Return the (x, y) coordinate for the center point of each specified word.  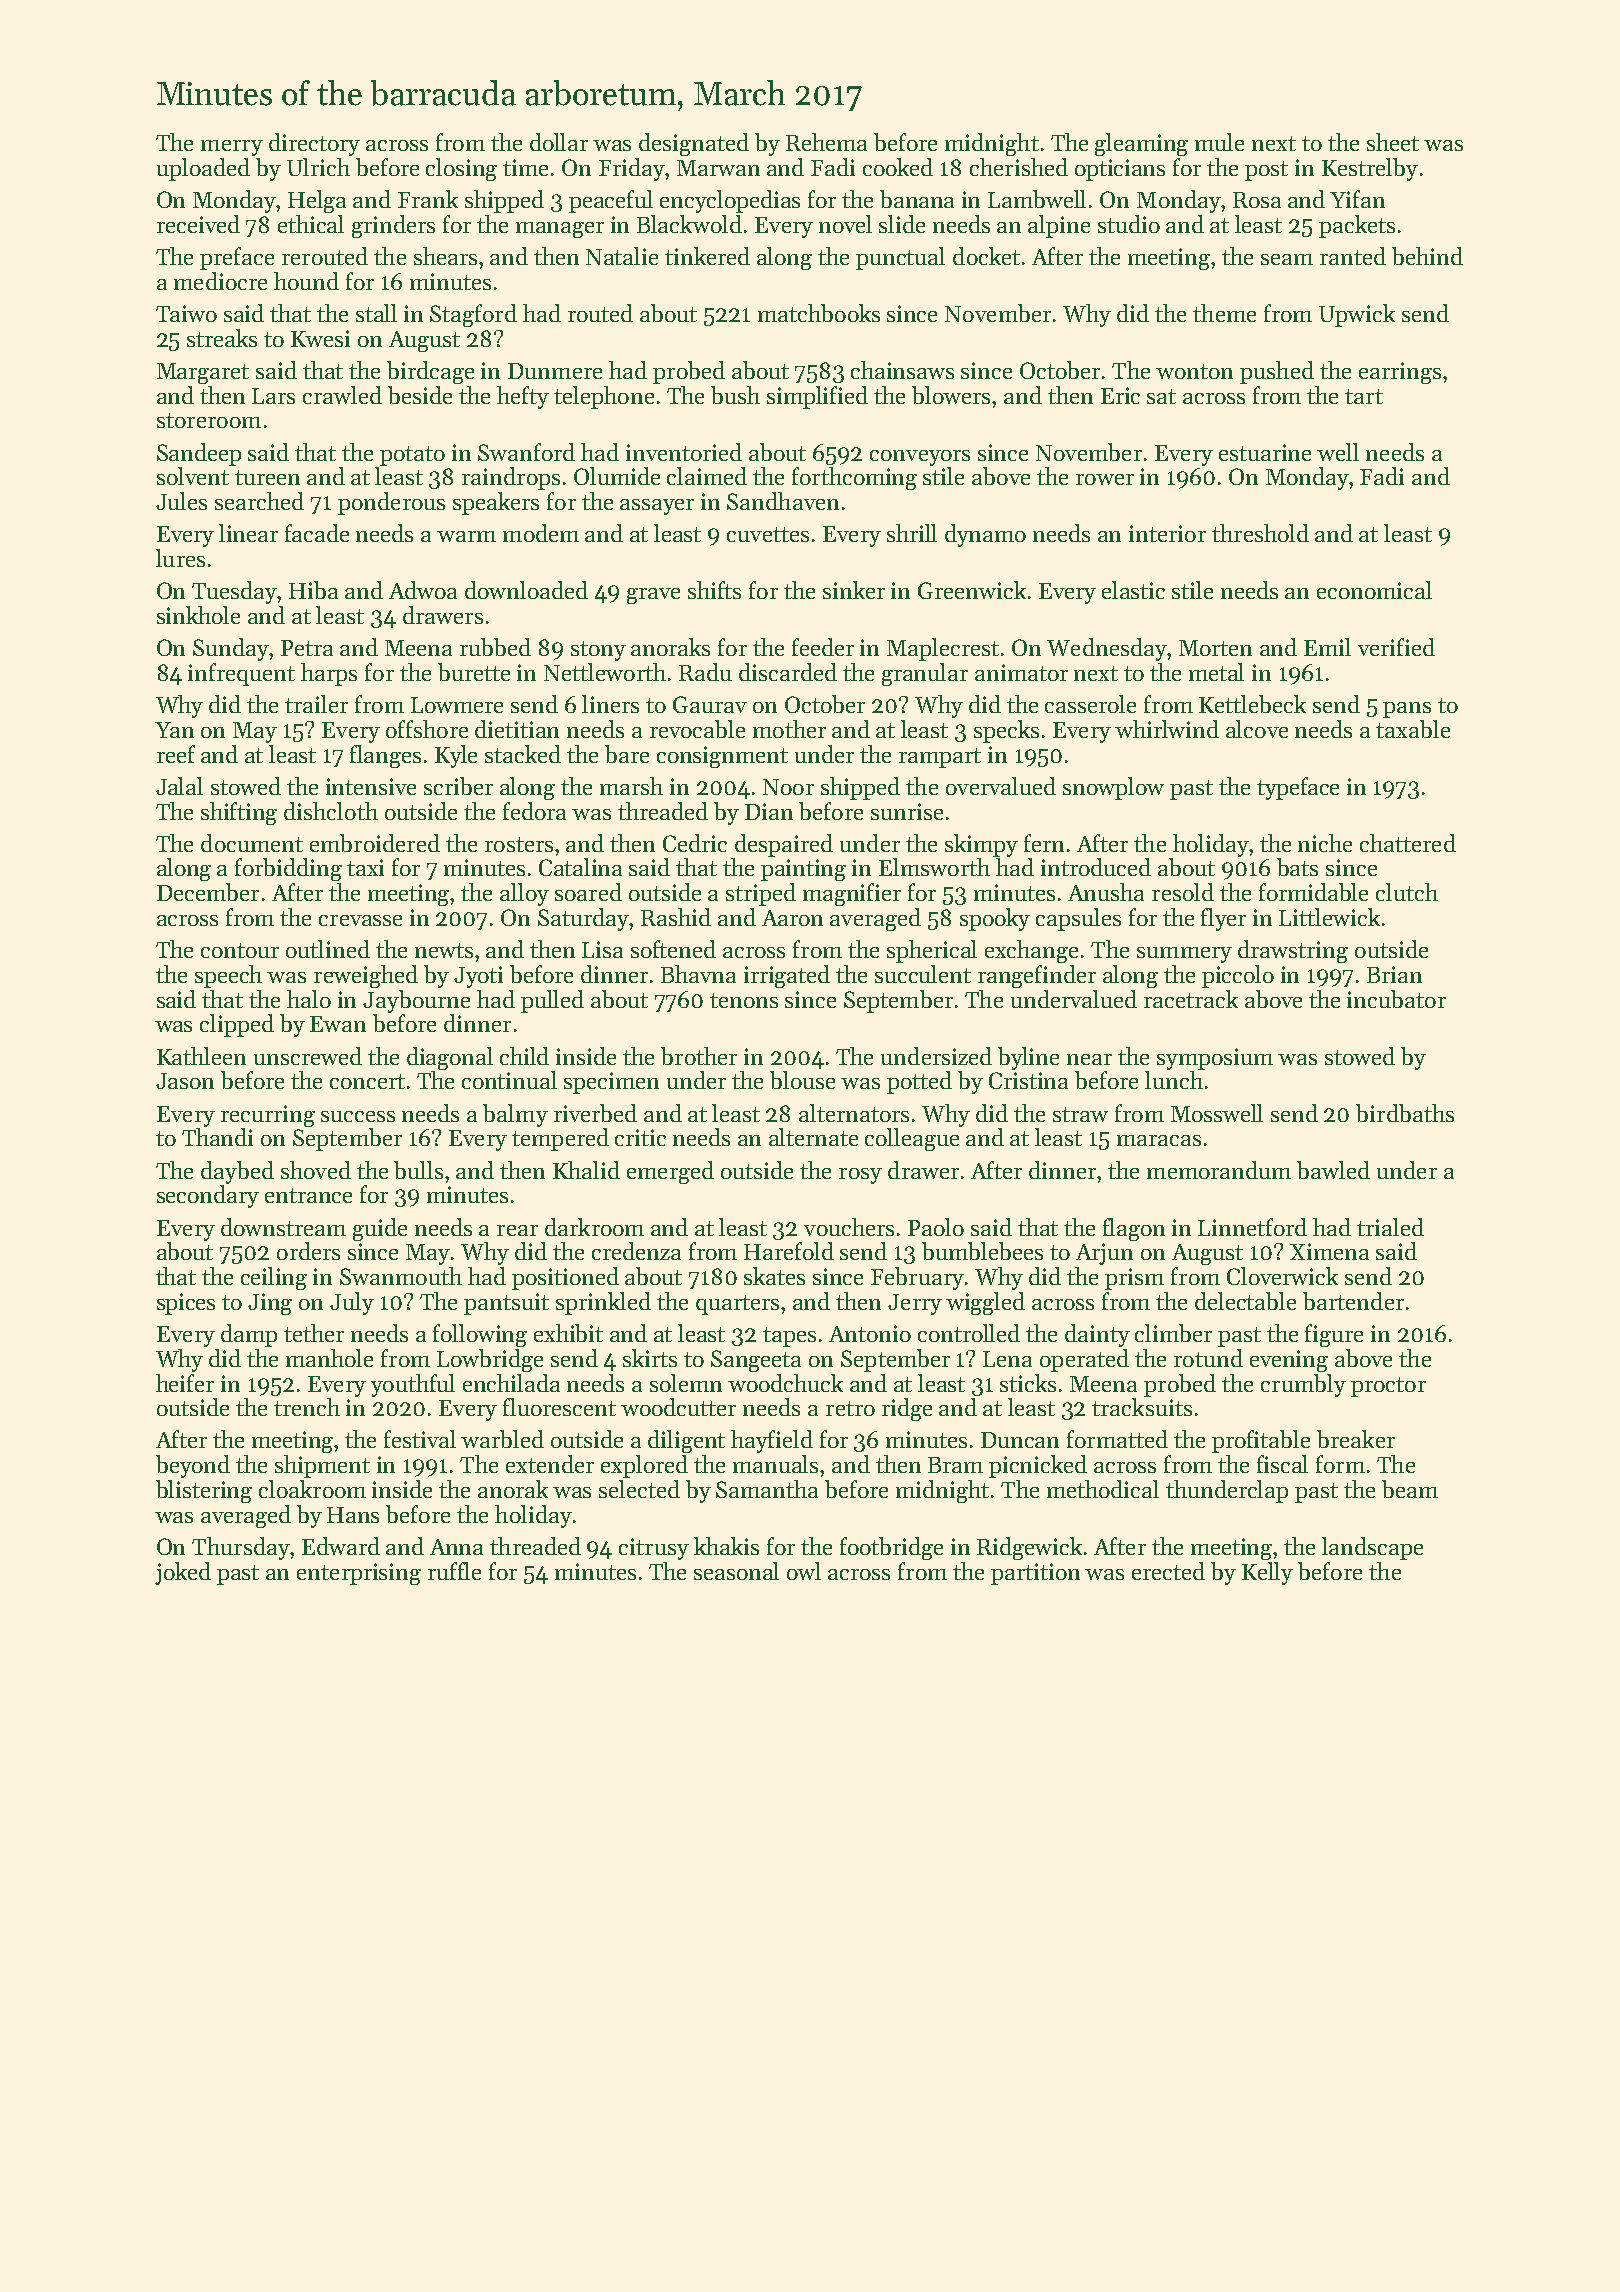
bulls (418, 1170)
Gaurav (710, 704)
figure (1334, 1335)
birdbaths (1405, 1113)
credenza (636, 1251)
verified (1396, 647)
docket (986, 256)
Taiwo (186, 313)
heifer (185, 1383)
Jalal (179, 786)
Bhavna (698, 974)
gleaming (1141, 144)
